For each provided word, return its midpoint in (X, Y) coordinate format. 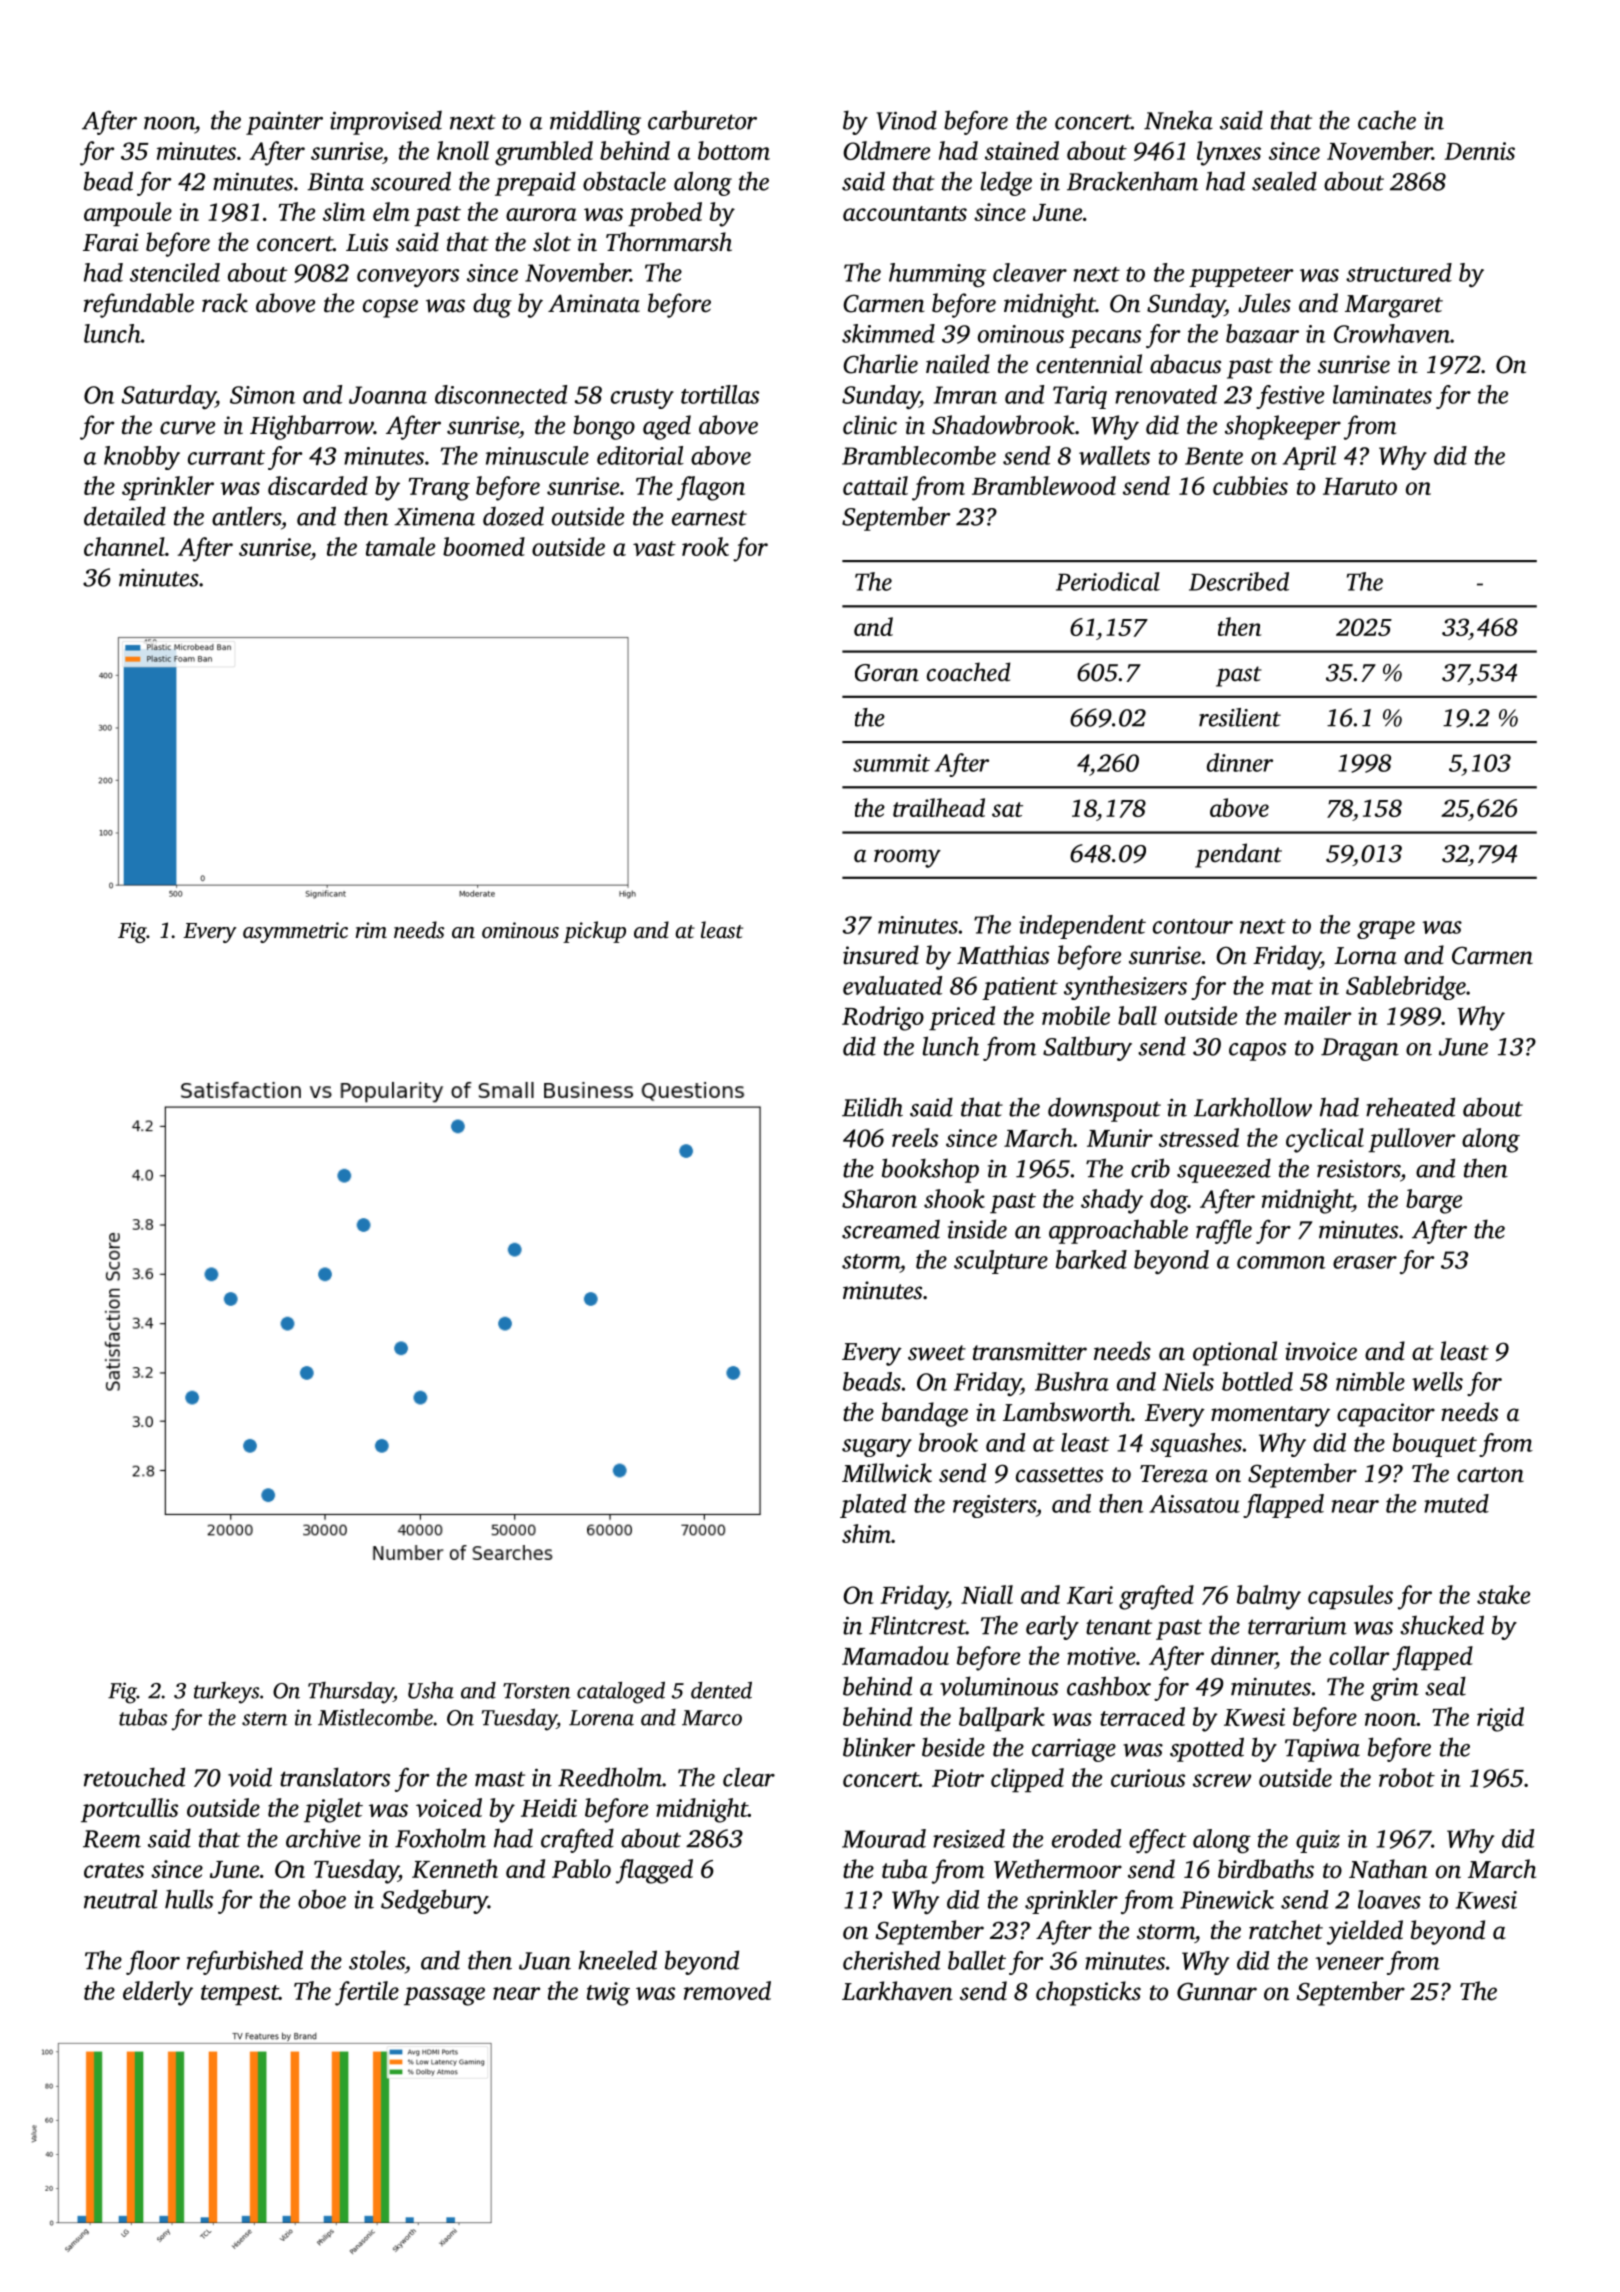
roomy (907, 858)
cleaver (1030, 272)
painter (284, 123)
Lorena (601, 1718)
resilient (1240, 717)
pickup (594, 932)
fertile (367, 1993)
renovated (1166, 394)
